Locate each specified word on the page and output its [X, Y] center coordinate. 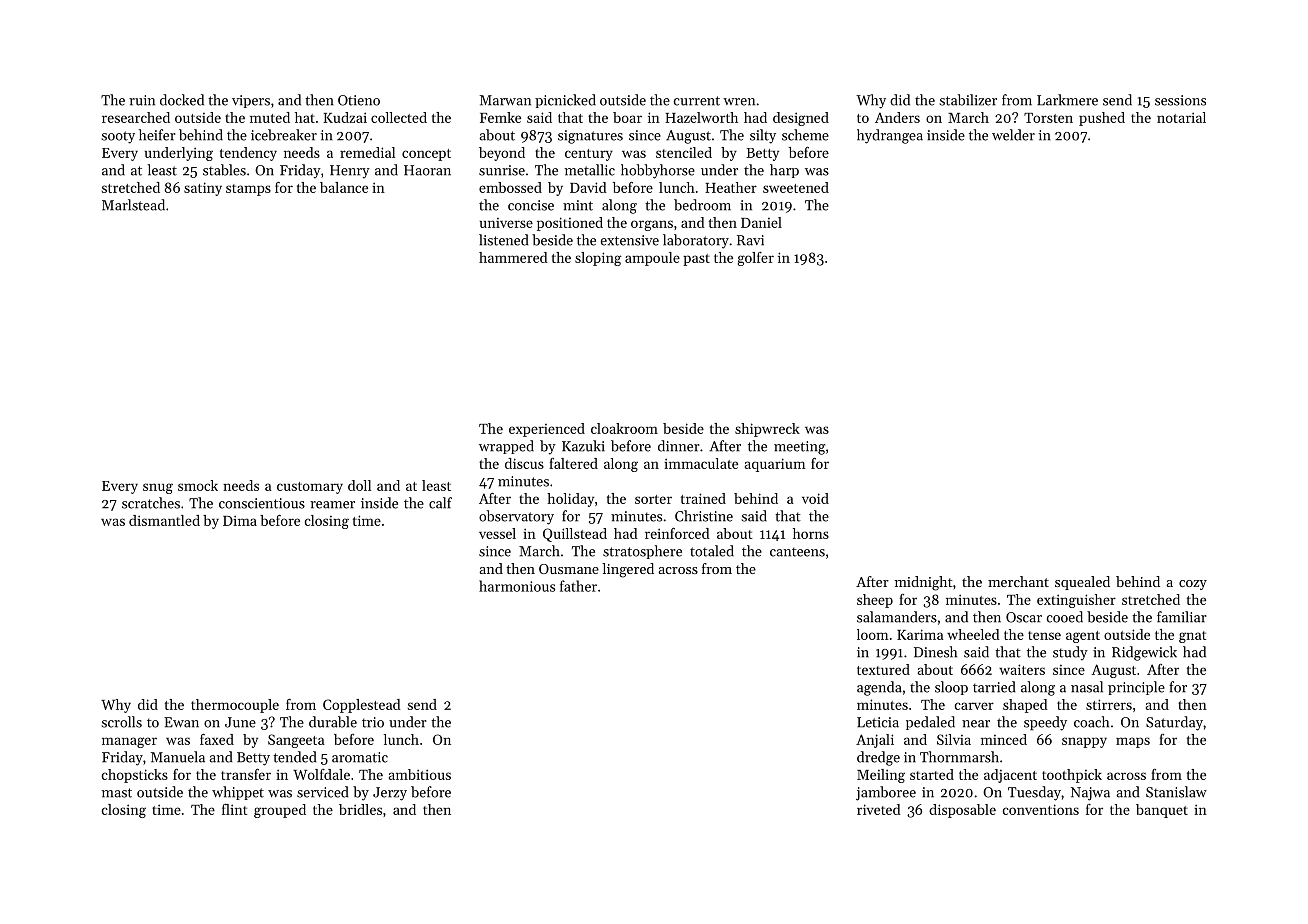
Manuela [178, 757]
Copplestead [362, 706]
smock [198, 485]
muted [270, 117]
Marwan [505, 100]
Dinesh [935, 652]
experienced [547, 430]
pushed [1102, 119]
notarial [1181, 117]
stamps [248, 190]
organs [652, 225]
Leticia [878, 722]
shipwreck [767, 430]
